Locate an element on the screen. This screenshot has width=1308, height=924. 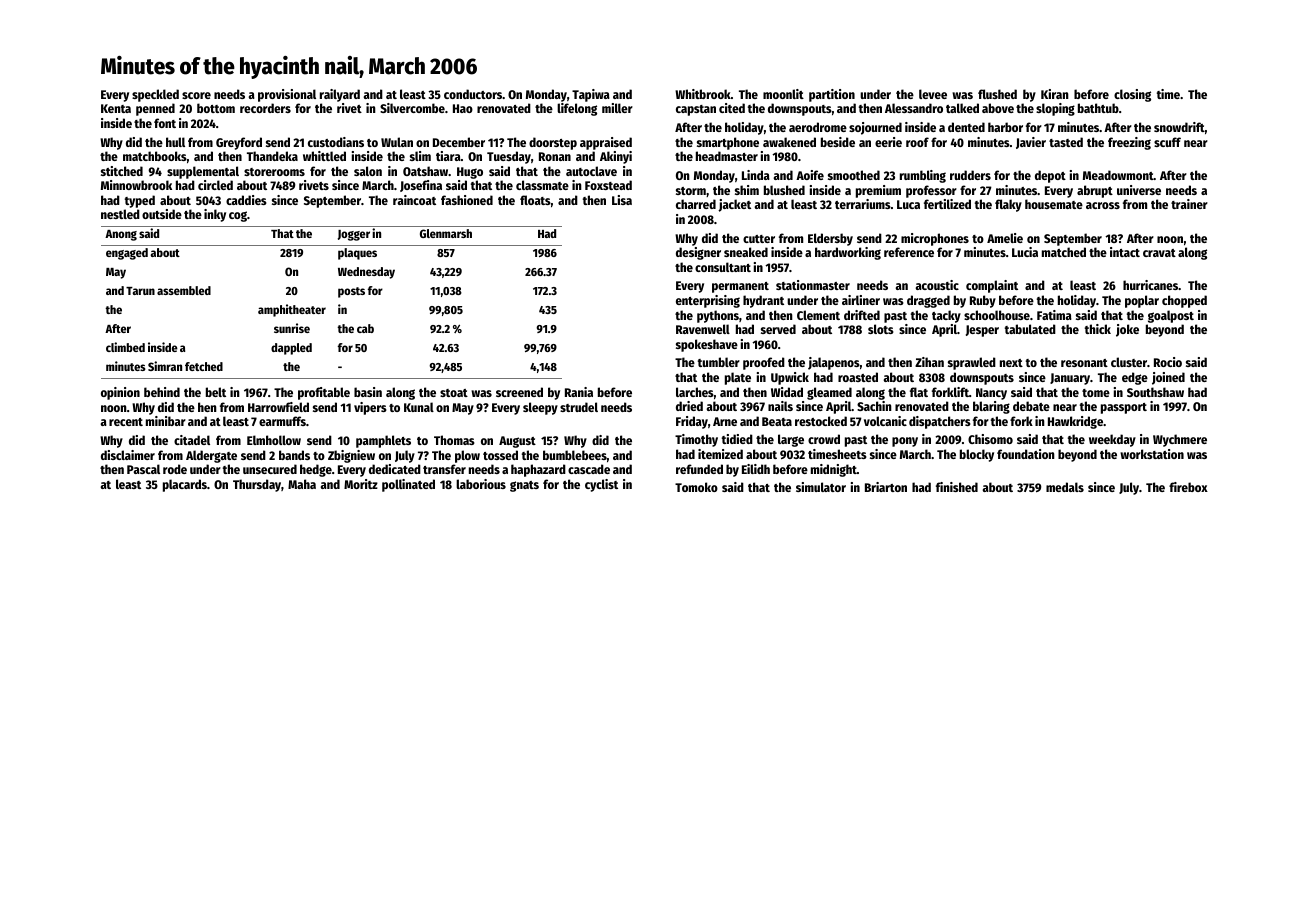
score is located at coordinates (196, 95).
